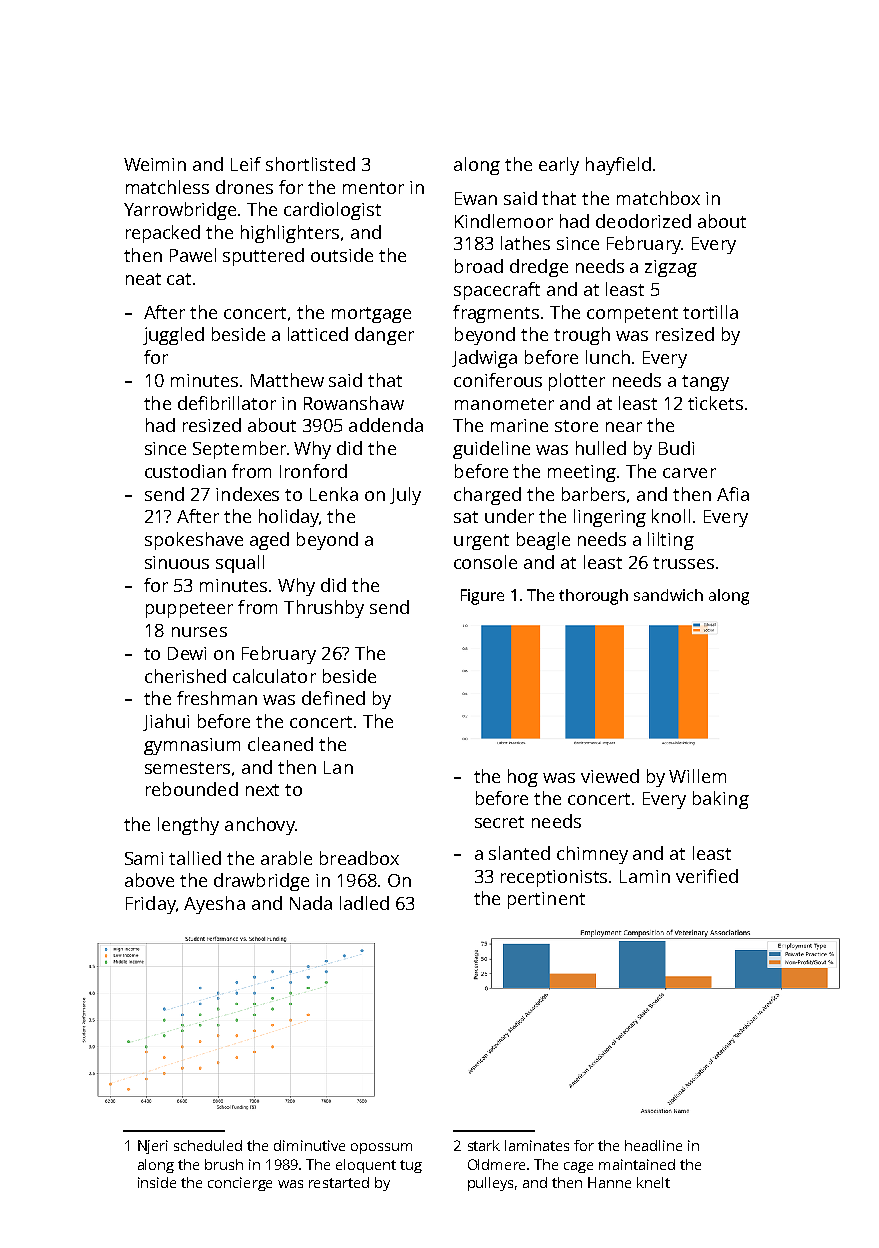 The height and width of the screenshot is (1248, 879). Describe the element at coordinates (373, 188) in the screenshot. I see `mentor` at that location.
